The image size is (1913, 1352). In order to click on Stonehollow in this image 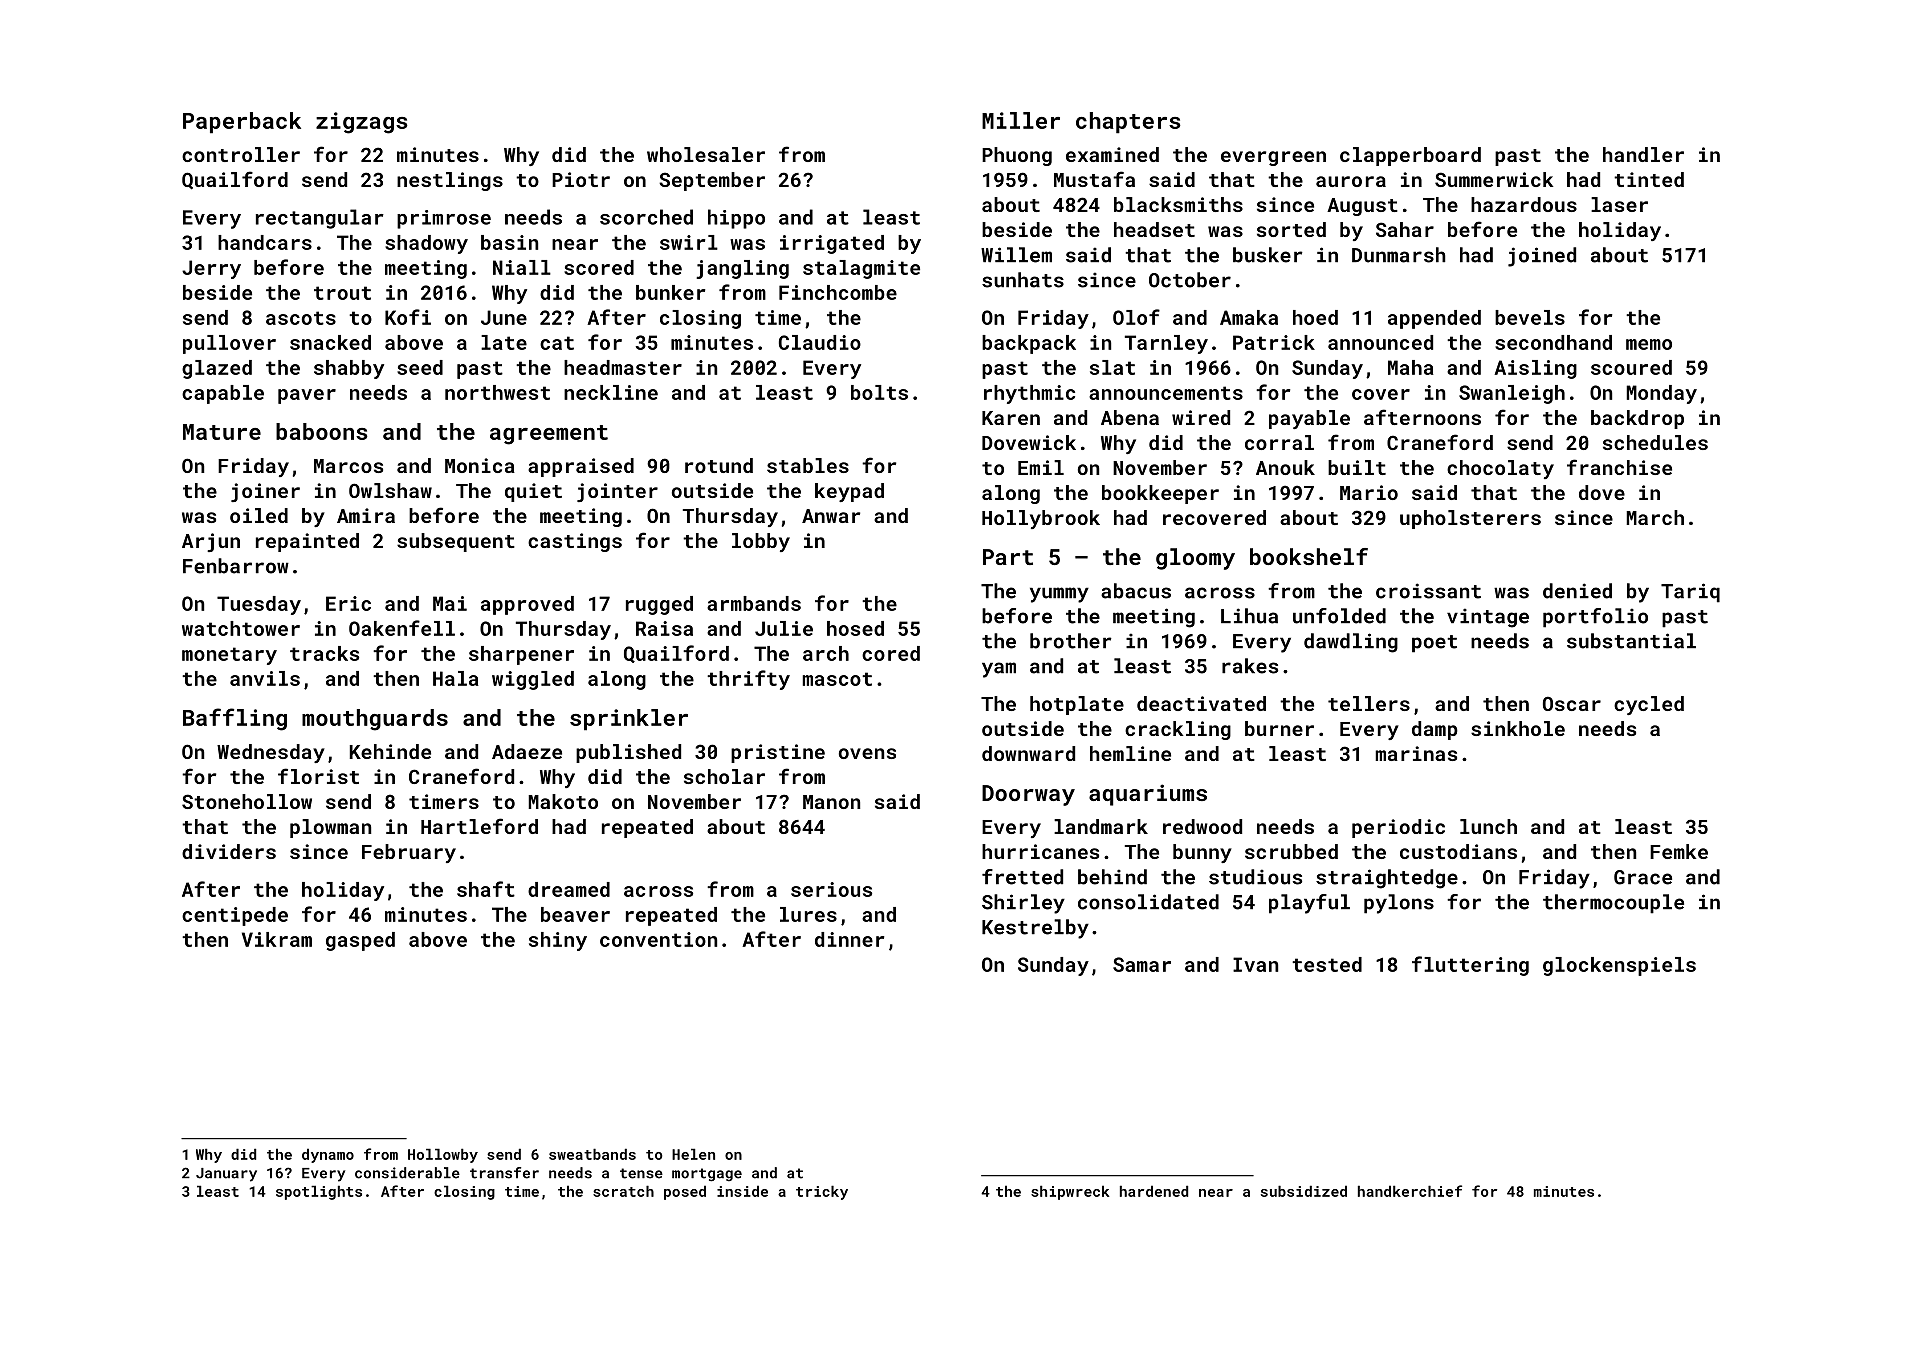, I will do `click(247, 801)`.
